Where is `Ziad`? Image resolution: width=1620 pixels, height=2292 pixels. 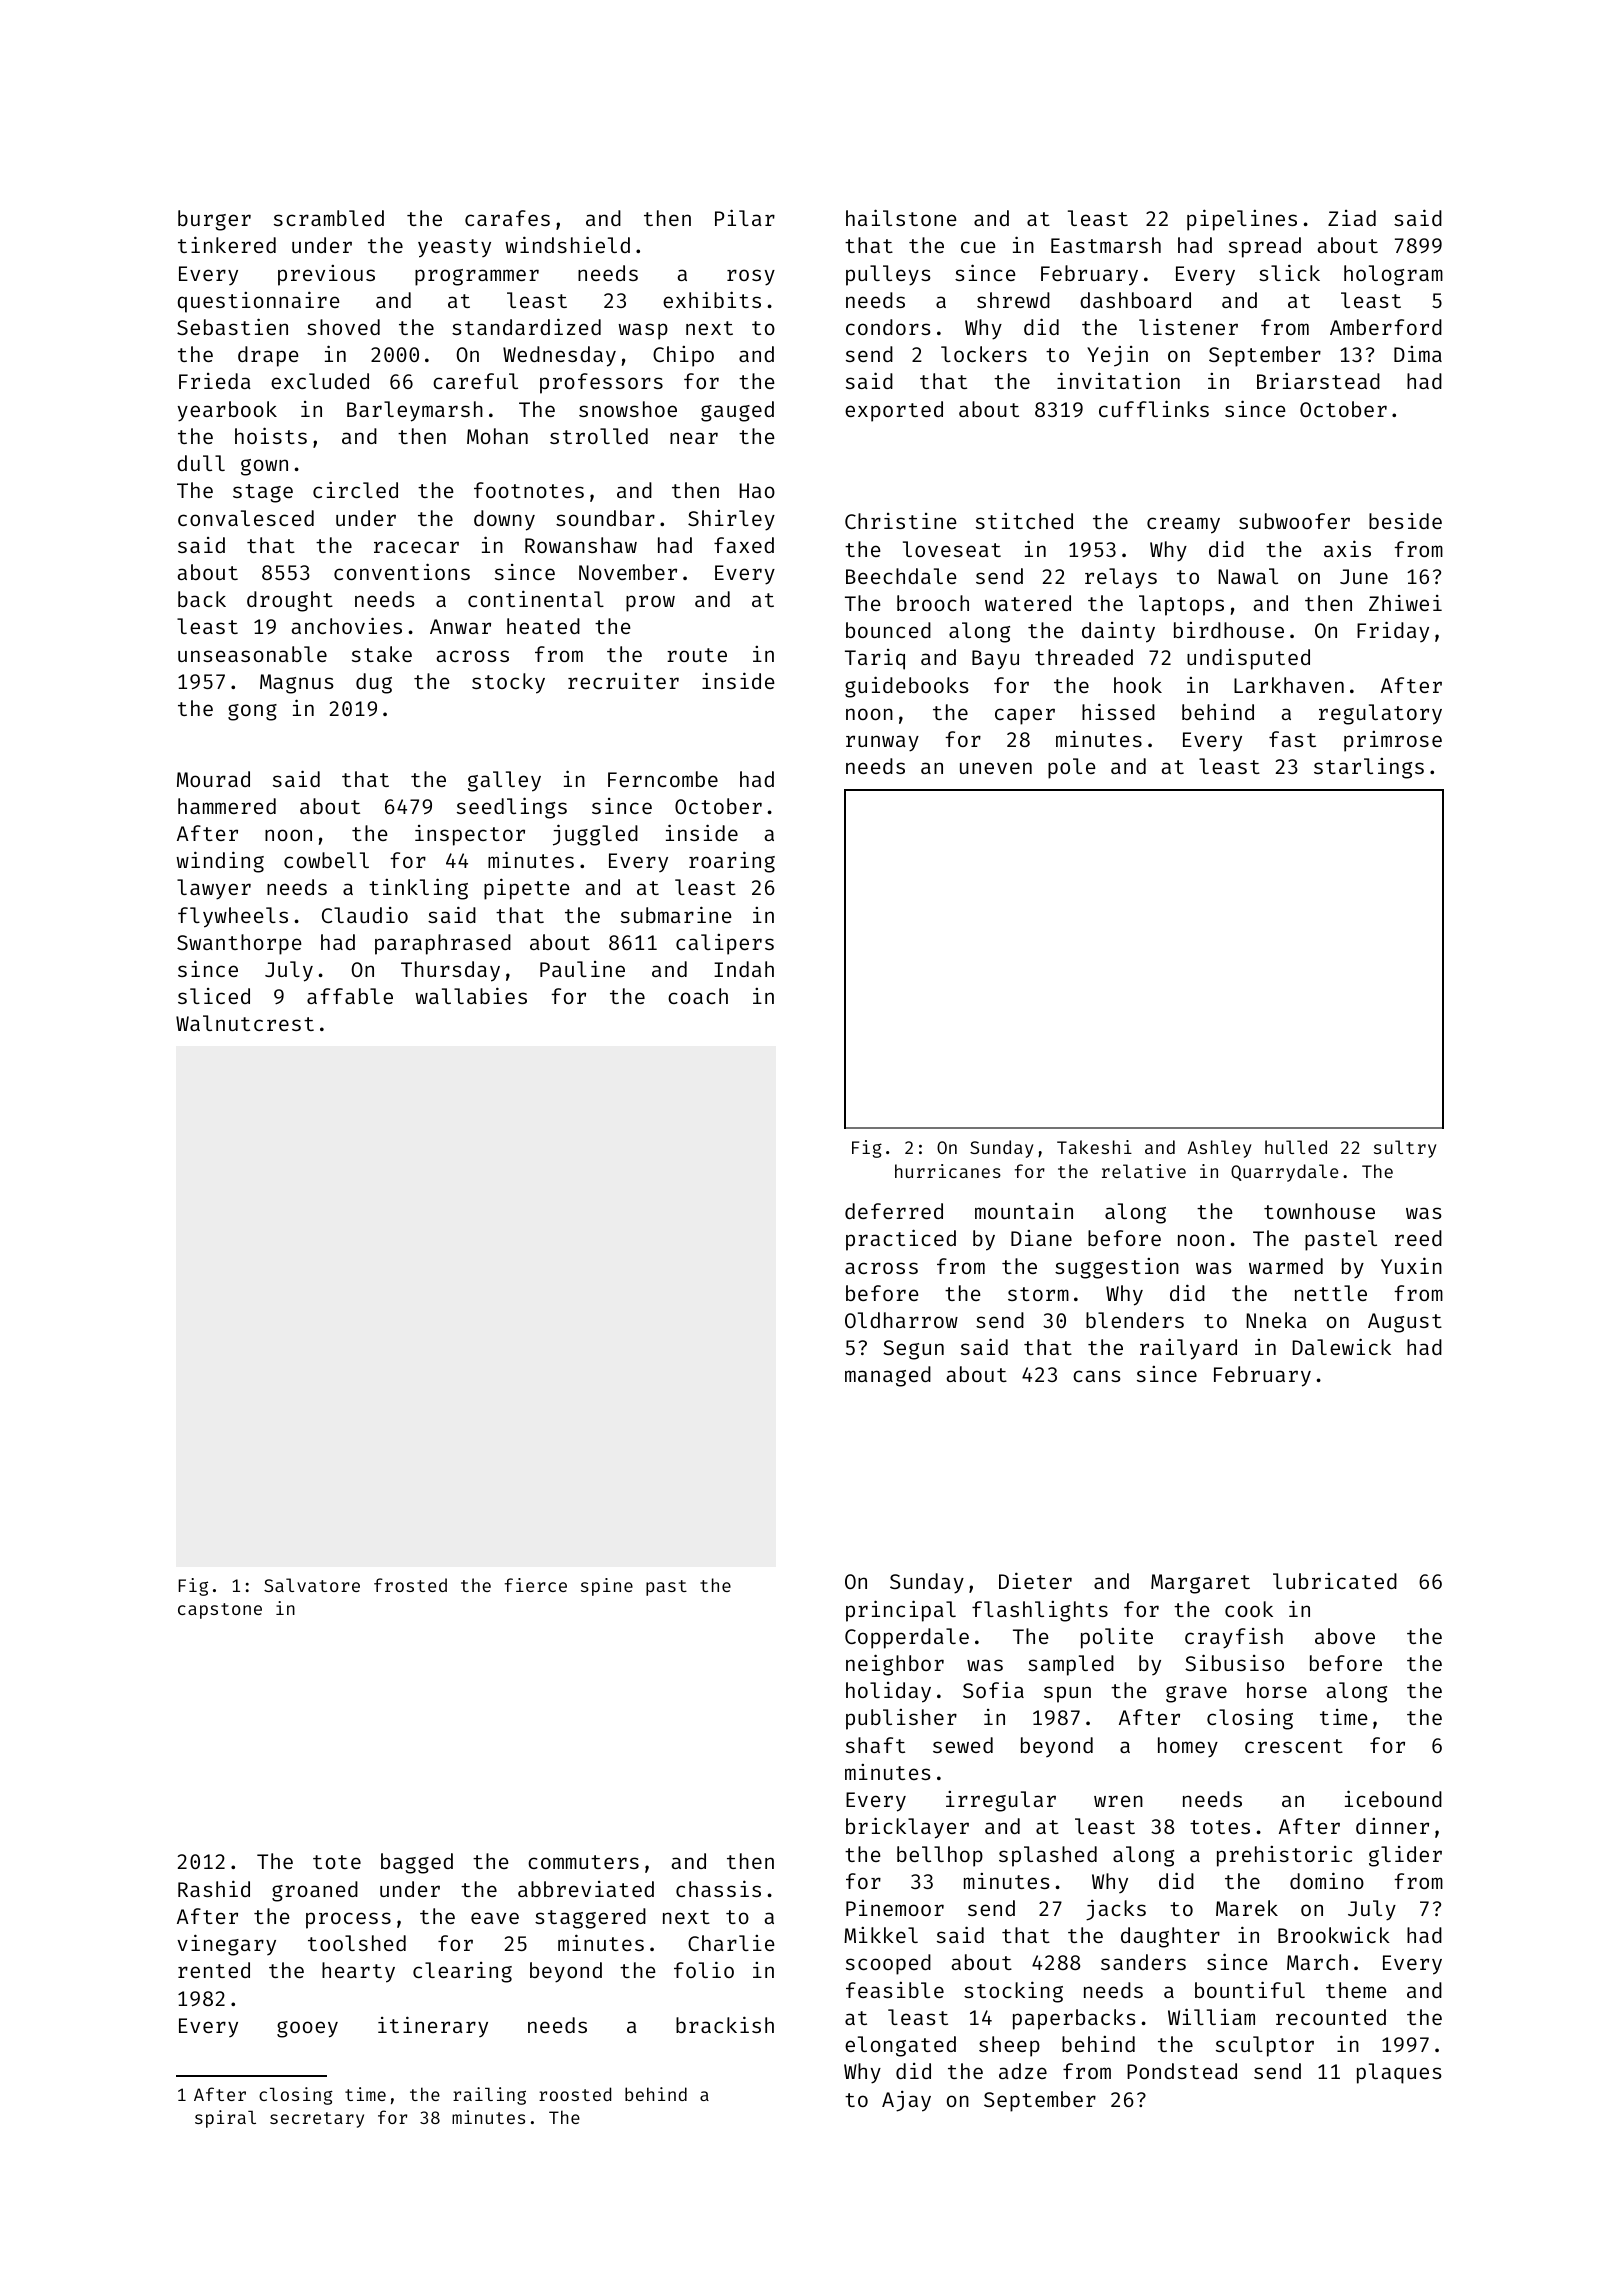
Ziad is located at coordinates (1352, 218).
